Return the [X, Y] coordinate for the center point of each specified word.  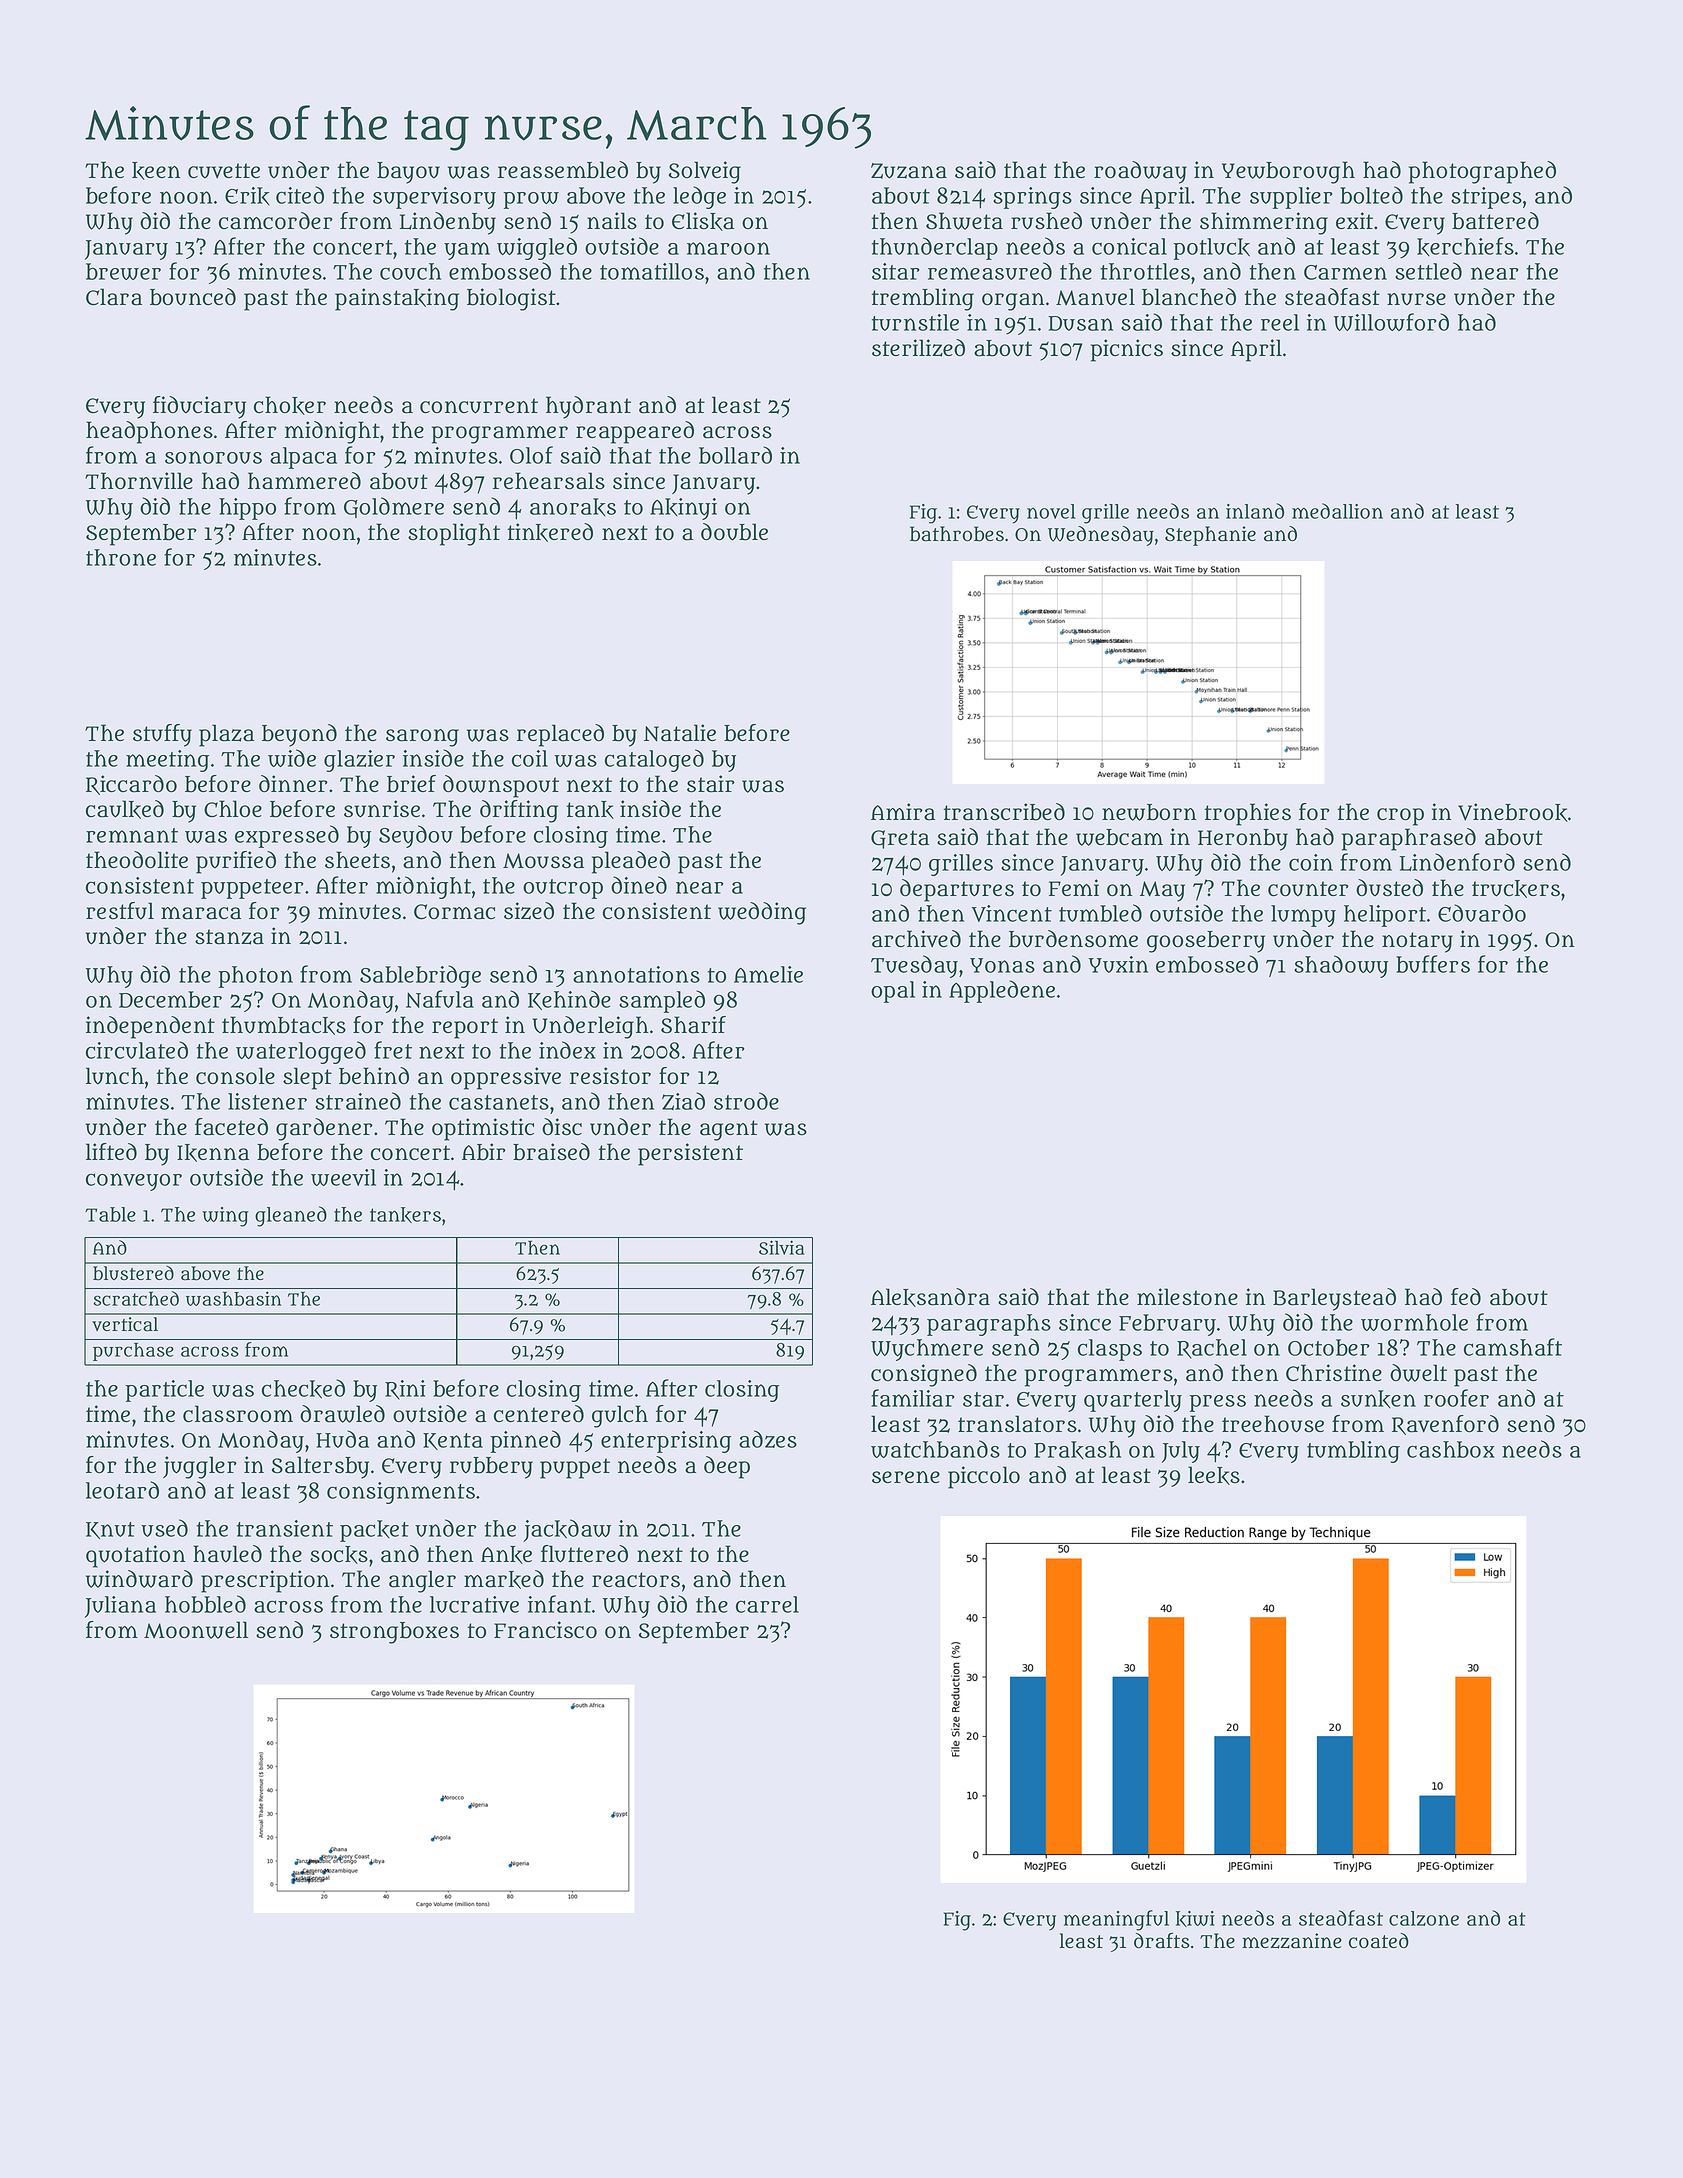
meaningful [1116, 1920]
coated [1379, 1941]
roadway [1140, 172]
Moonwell [196, 1630]
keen [156, 171]
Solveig [705, 172]
